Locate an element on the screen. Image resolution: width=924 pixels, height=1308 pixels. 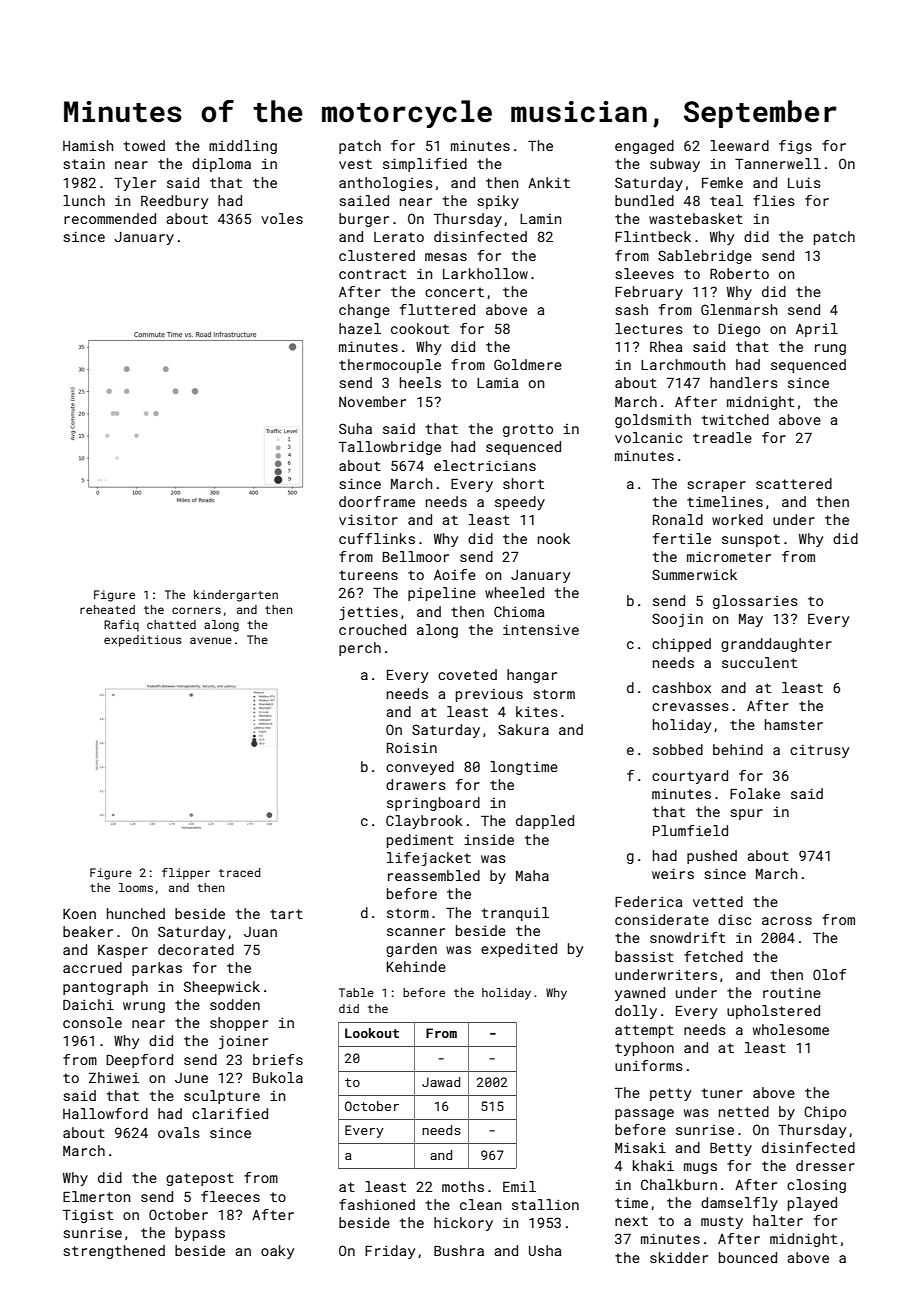
treadle is located at coordinates (722, 437).
